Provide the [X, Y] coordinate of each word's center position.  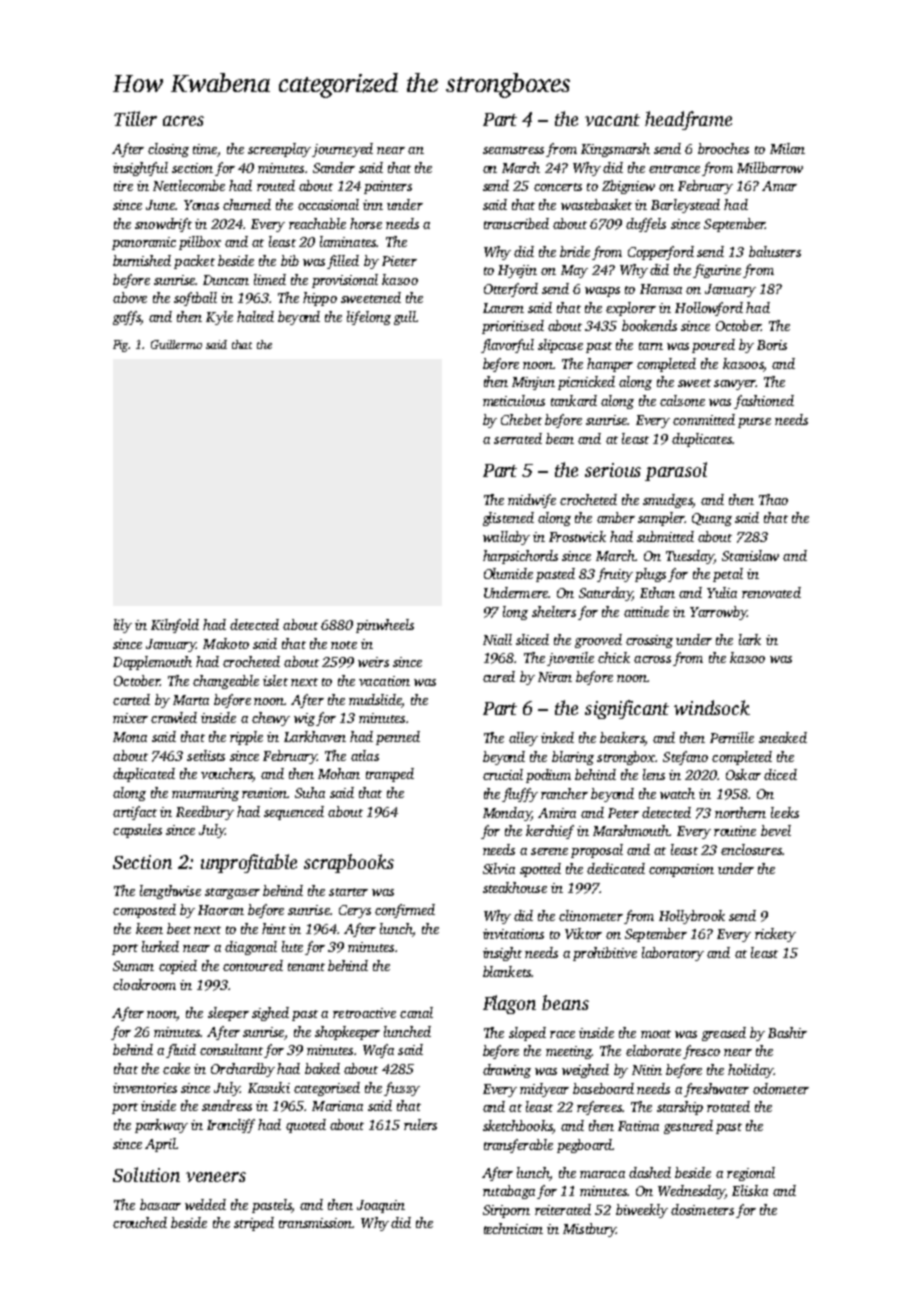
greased [724, 1034]
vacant [612, 120]
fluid [181, 1051]
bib [290, 260]
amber [616, 517]
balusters [775, 251]
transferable [518, 1146]
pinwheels [385, 626]
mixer [130, 718]
